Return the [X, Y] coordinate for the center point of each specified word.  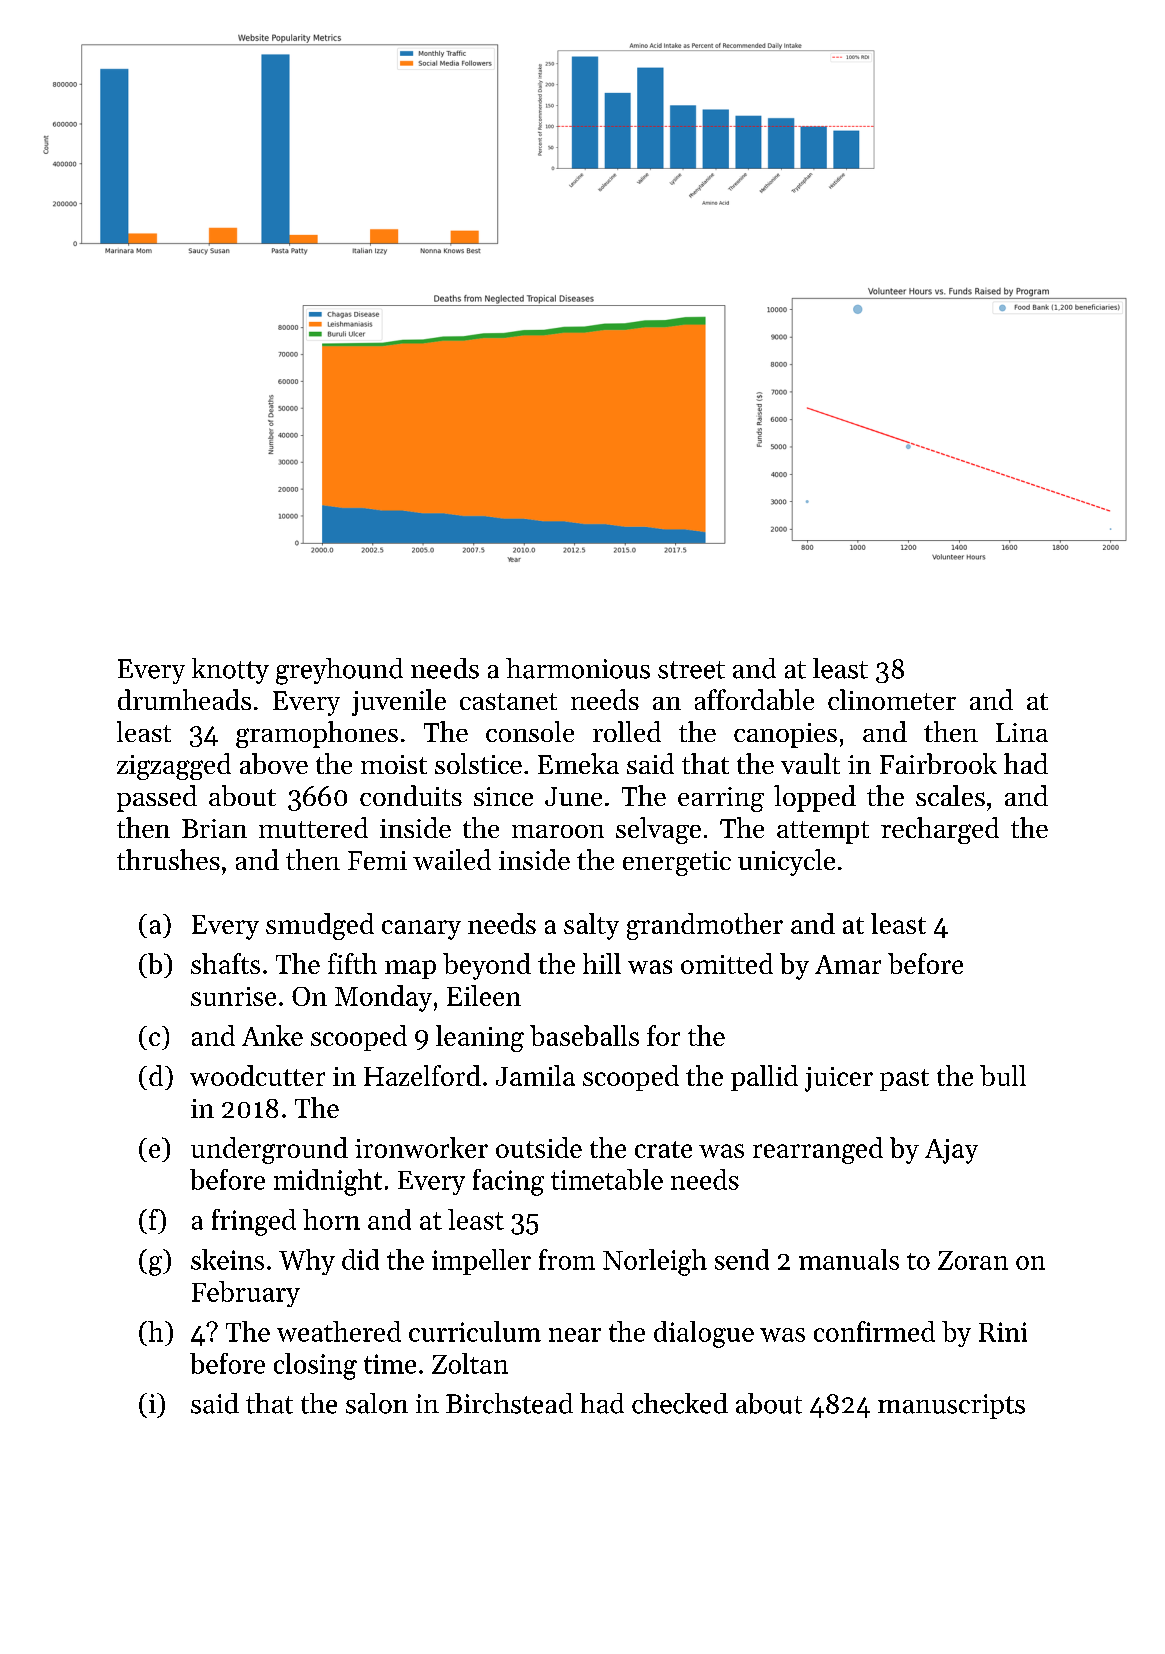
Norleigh [655, 1262]
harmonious [578, 668]
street [691, 670]
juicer [839, 1079]
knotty [230, 671]
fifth [352, 963]
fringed [254, 1222]
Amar [848, 964]
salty [591, 926]
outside [539, 1147]
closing [315, 1366]
